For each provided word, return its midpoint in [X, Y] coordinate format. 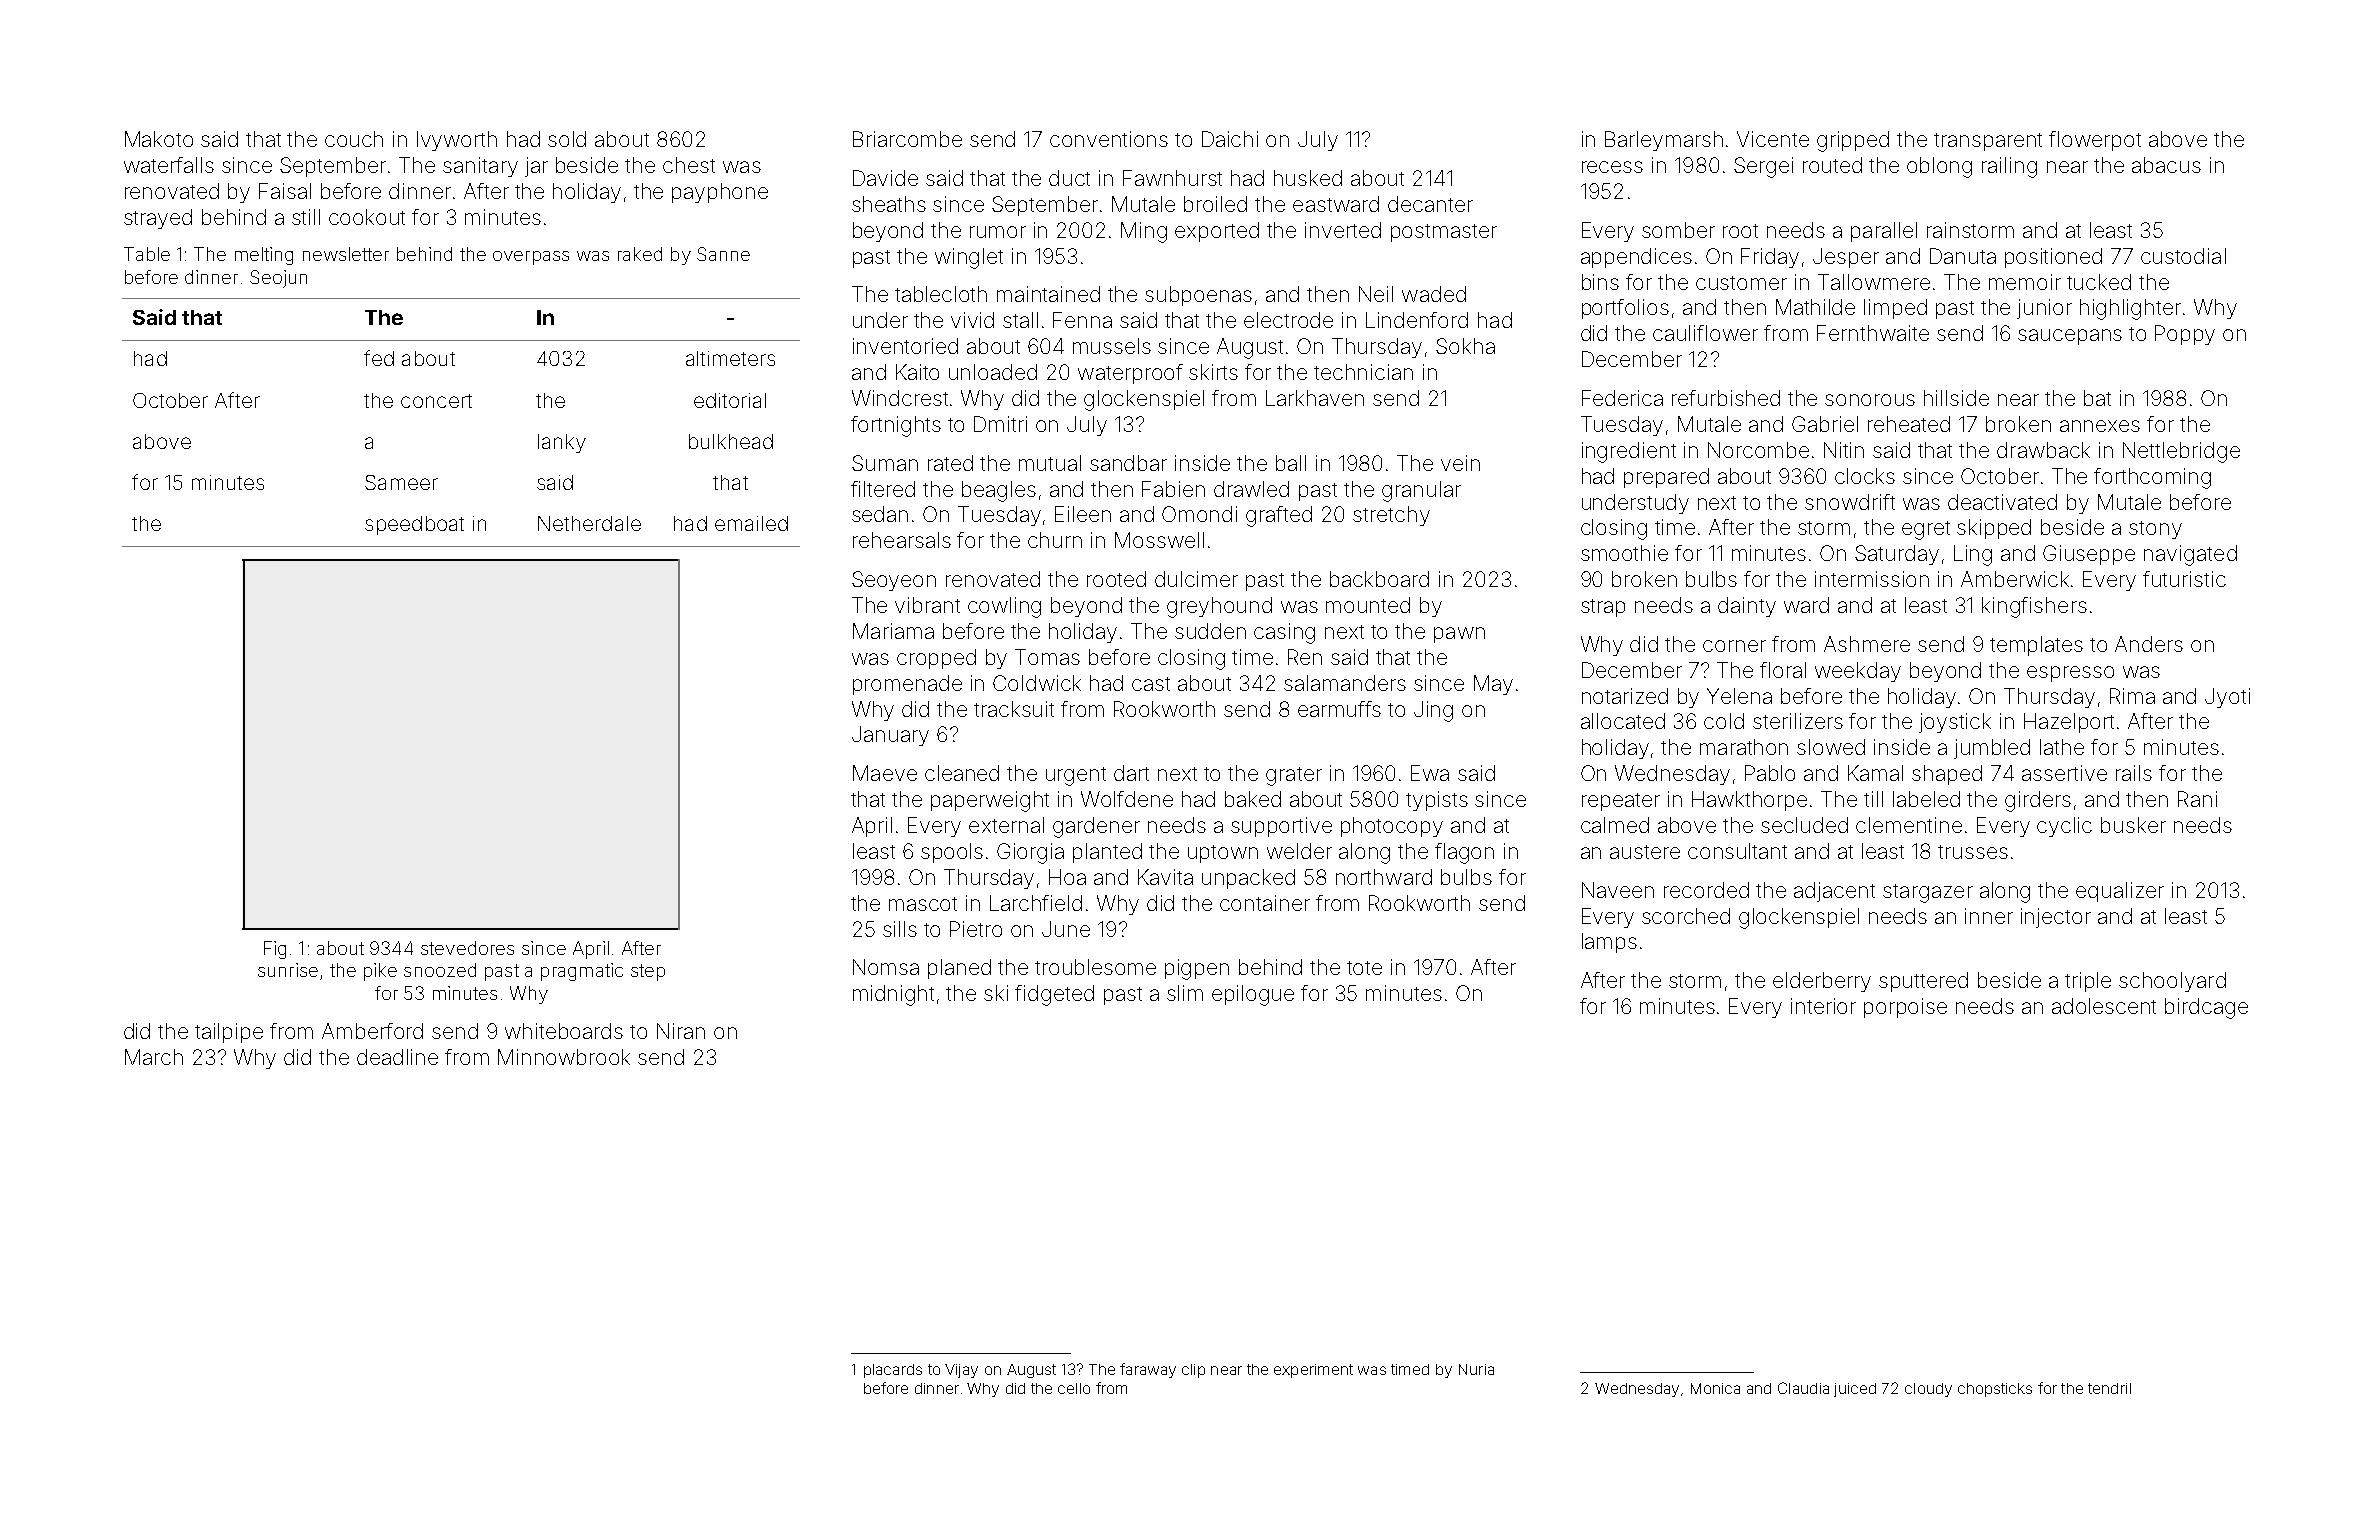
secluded [1804, 825]
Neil [1376, 294]
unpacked [1248, 879]
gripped [1853, 141]
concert [436, 401]
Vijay [961, 1371]
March [154, 1057]
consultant [1737, 851]
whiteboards [564, 1031]
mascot [923, 904]
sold [567, 139]
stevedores [467, 948]
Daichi [1230, 139]
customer [1741, 283]
